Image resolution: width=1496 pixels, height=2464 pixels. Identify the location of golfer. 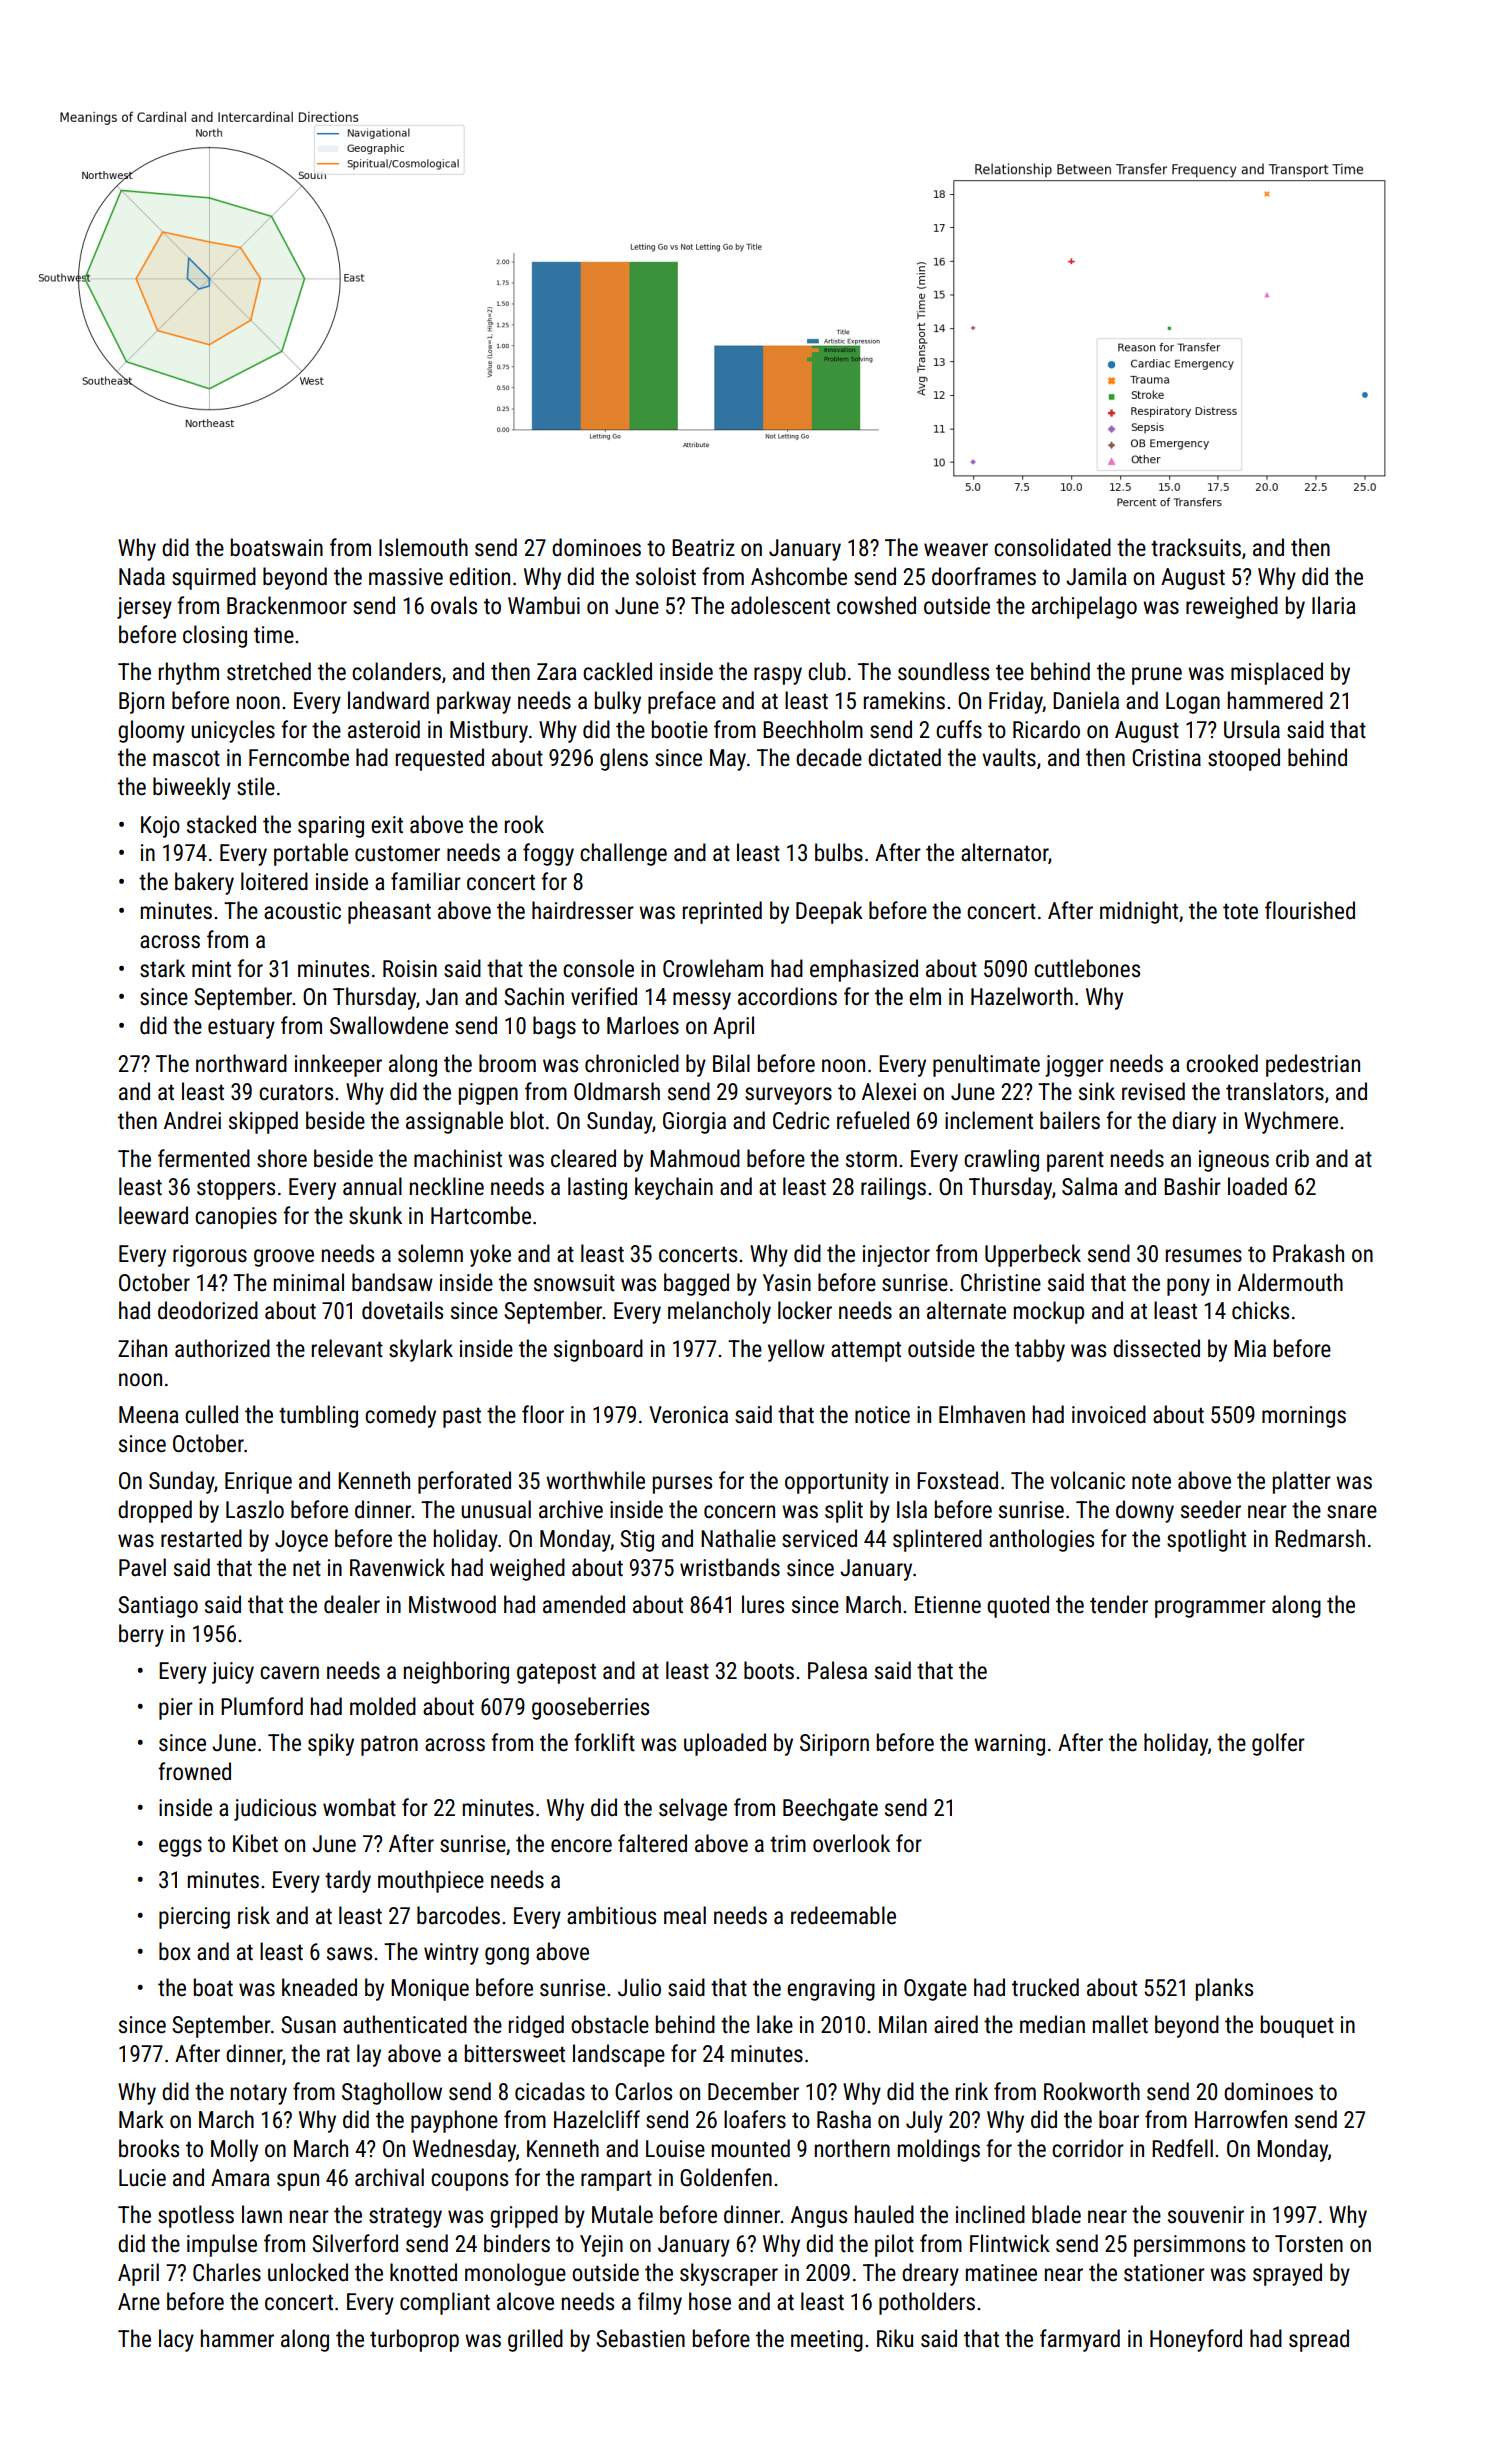
(1278, 1744).
